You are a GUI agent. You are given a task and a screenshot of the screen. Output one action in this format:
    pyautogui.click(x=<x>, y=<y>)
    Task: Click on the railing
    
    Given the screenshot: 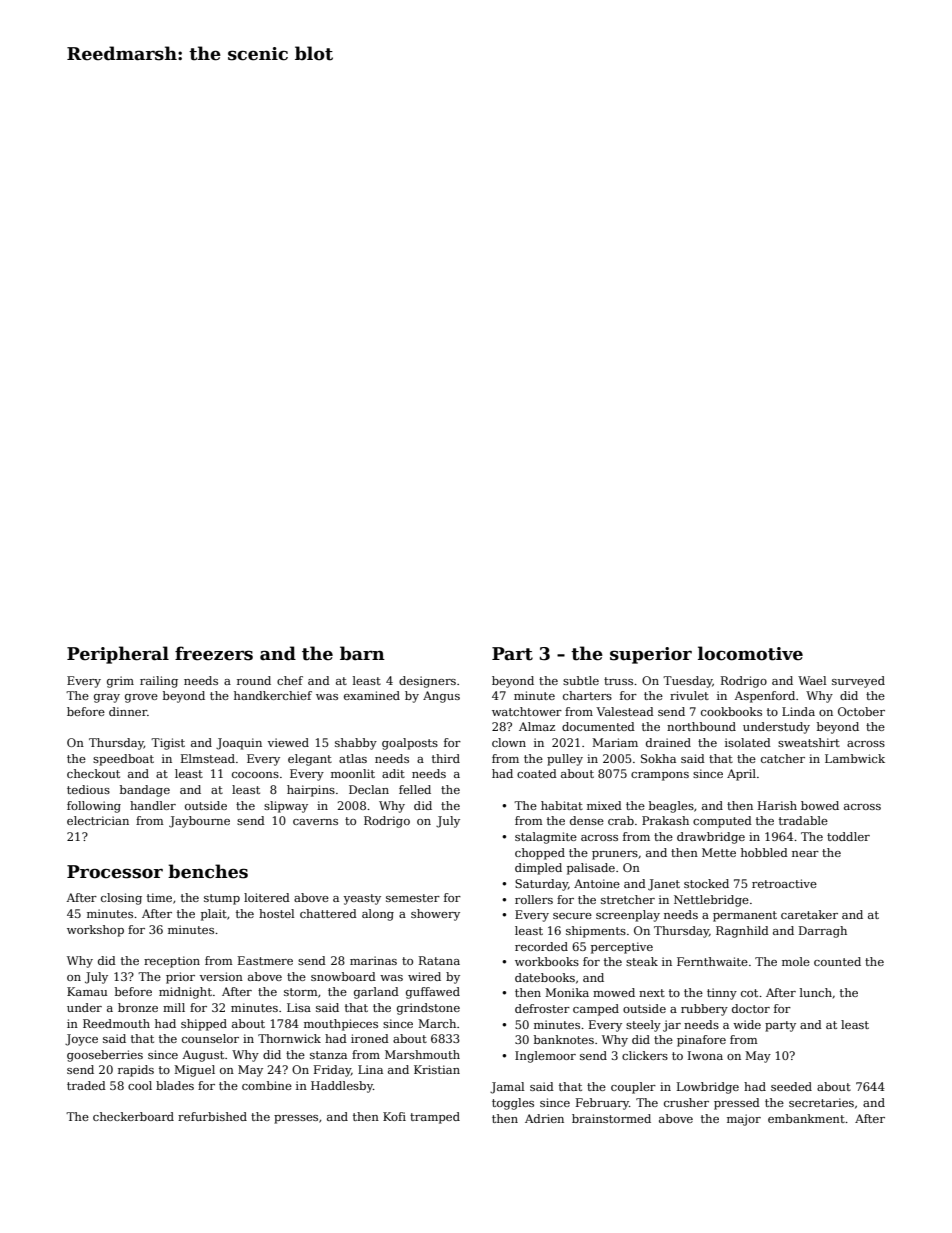 What is the action you would take?
    pyautogui.click(x=159, y=682)
